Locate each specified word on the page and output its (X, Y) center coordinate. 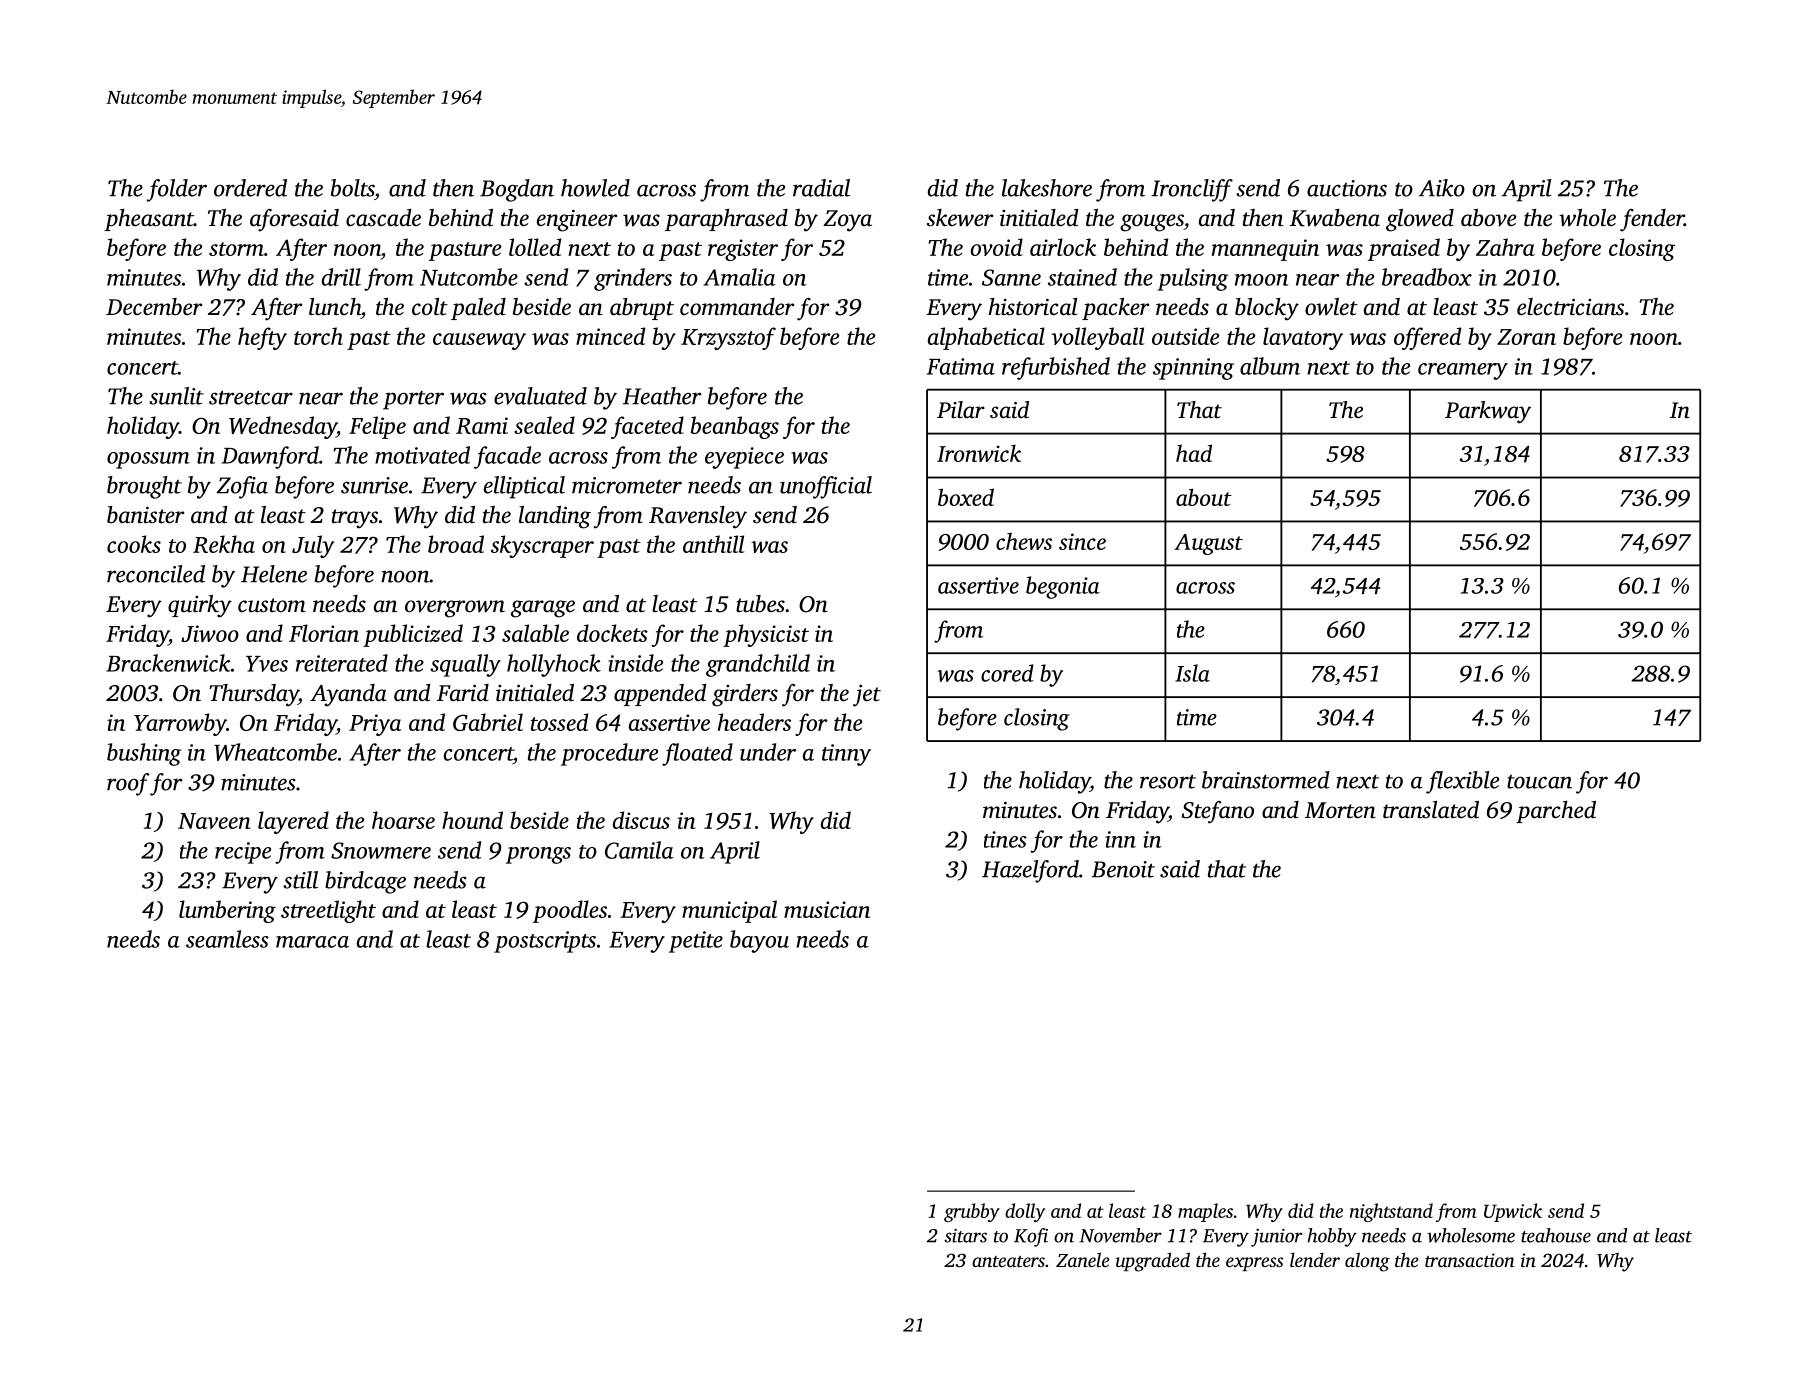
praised (1404, 249)
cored (1007, 673)
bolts (352, 188)
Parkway (1488, 412)
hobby (1332, 1237)
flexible (1462, 782)
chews (1024, 541)
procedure (609, 754)
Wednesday (283, 427)
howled (595, 188)
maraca (312, 942)
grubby (972, 1212)
